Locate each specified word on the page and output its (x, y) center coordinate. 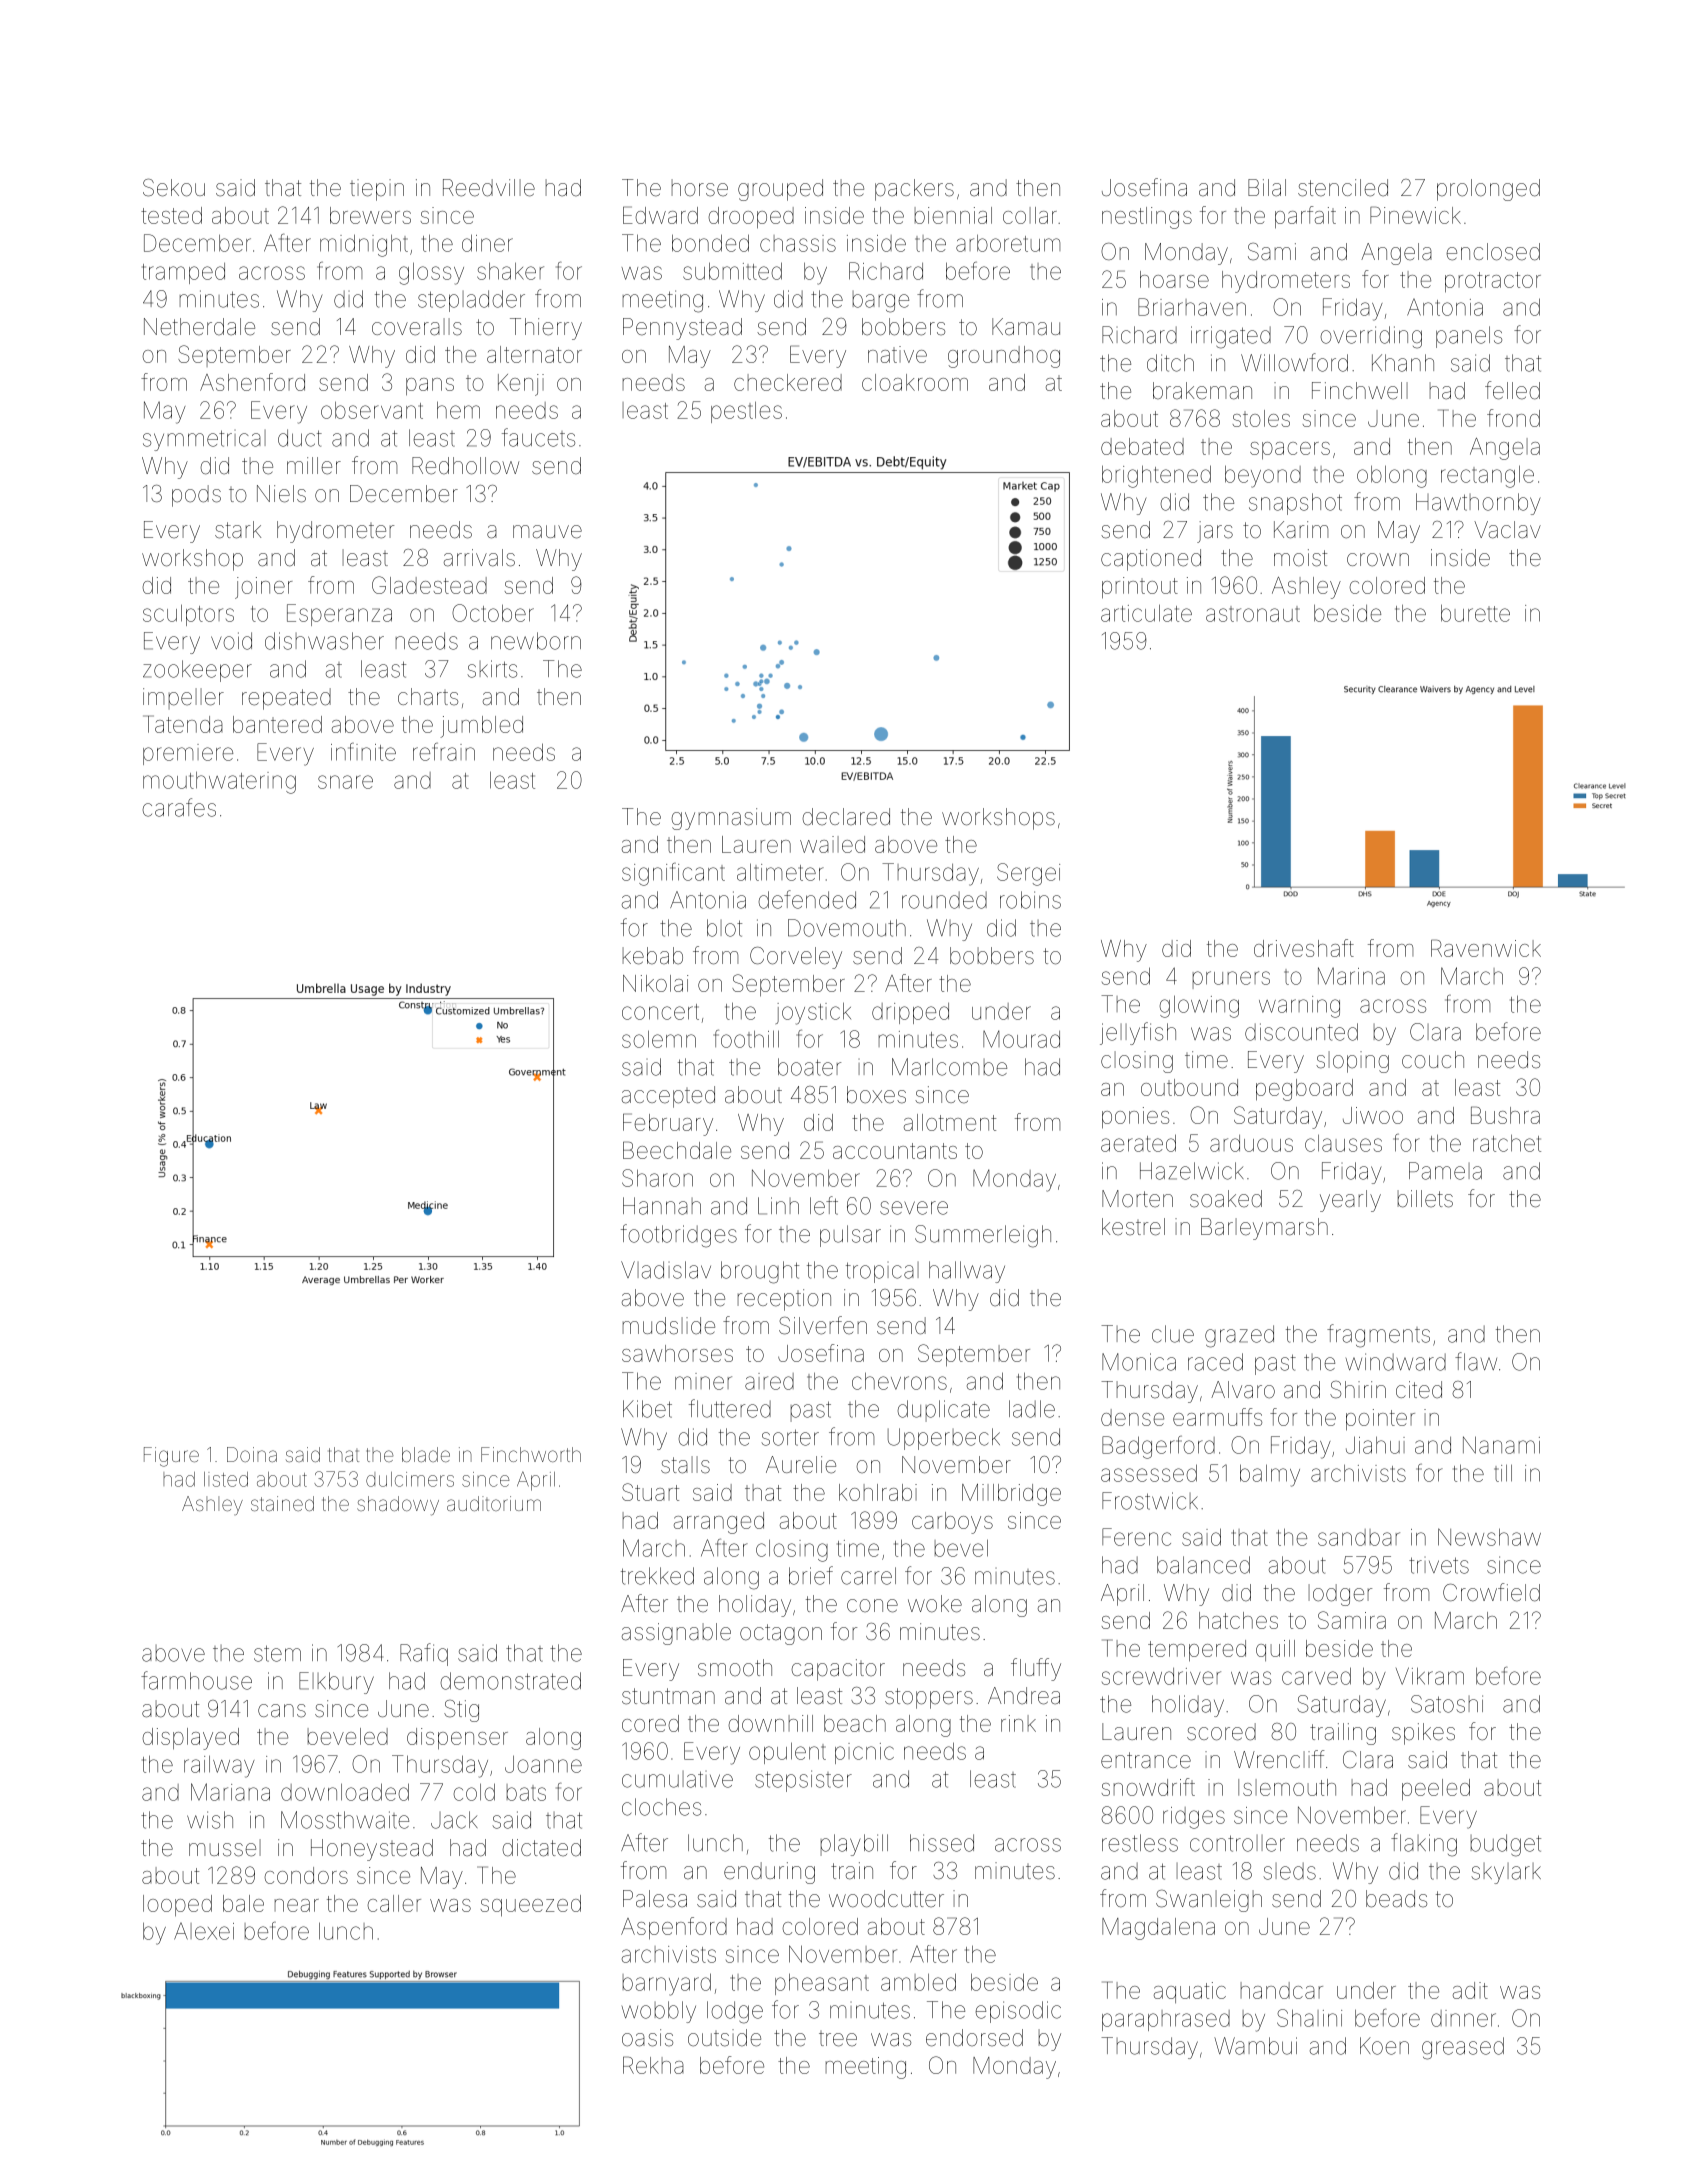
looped (177, 1906)
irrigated (1231, 337)
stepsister (803, 1781)
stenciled (1343, 188)
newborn (536, 641)
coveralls (417, 327)
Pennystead (682, 329)
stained (282, 1503)
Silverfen (823, 1325)
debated (1142, 446)
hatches (1238, 1620)
